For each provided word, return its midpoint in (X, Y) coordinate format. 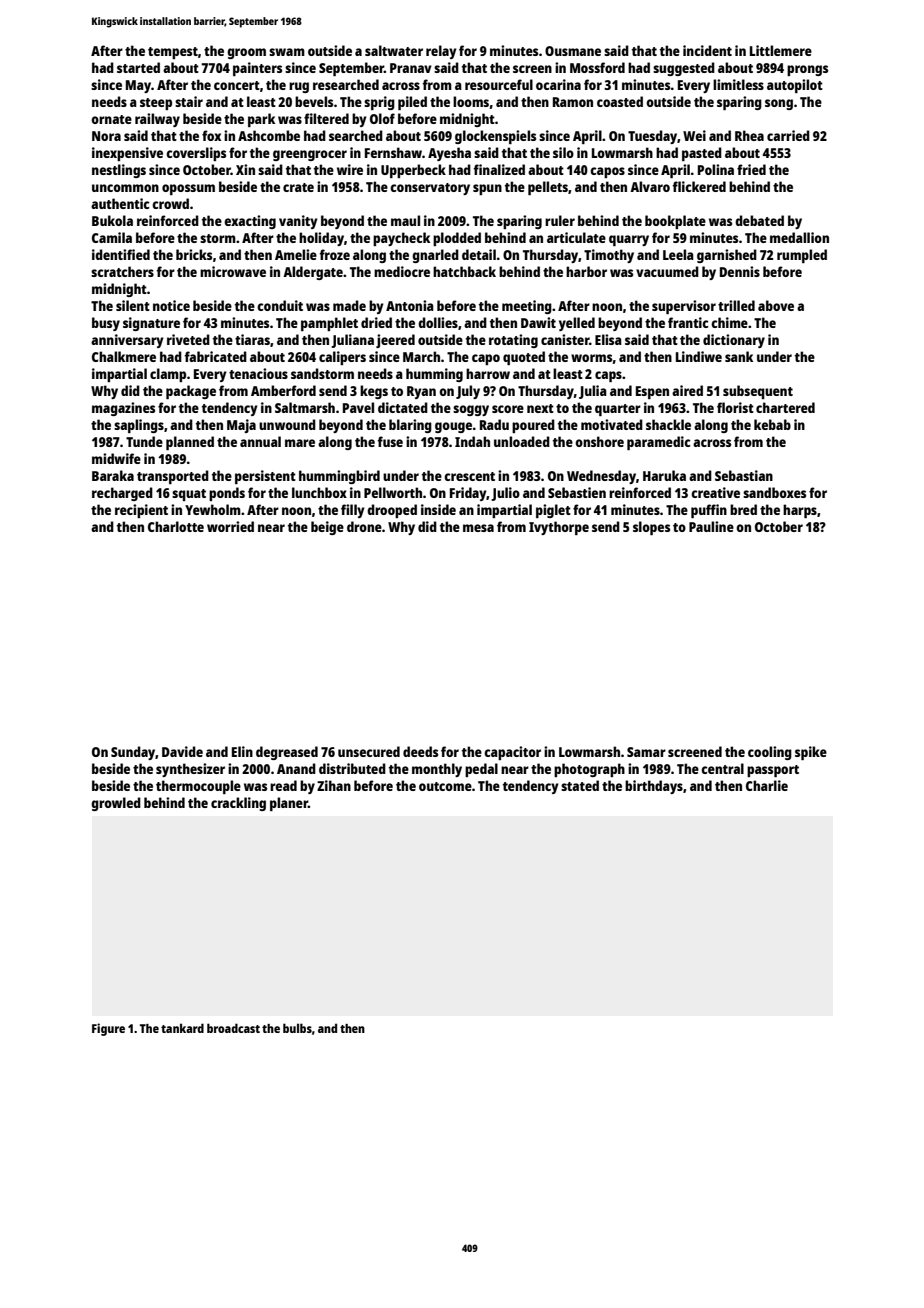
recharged (122, 494)
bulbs (297, 1028)
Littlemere (781, 50)
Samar (646, 752)
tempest (173, 53)
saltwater (394, 50)
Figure (108, 1029)
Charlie (767, 785)
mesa (478, 528)
